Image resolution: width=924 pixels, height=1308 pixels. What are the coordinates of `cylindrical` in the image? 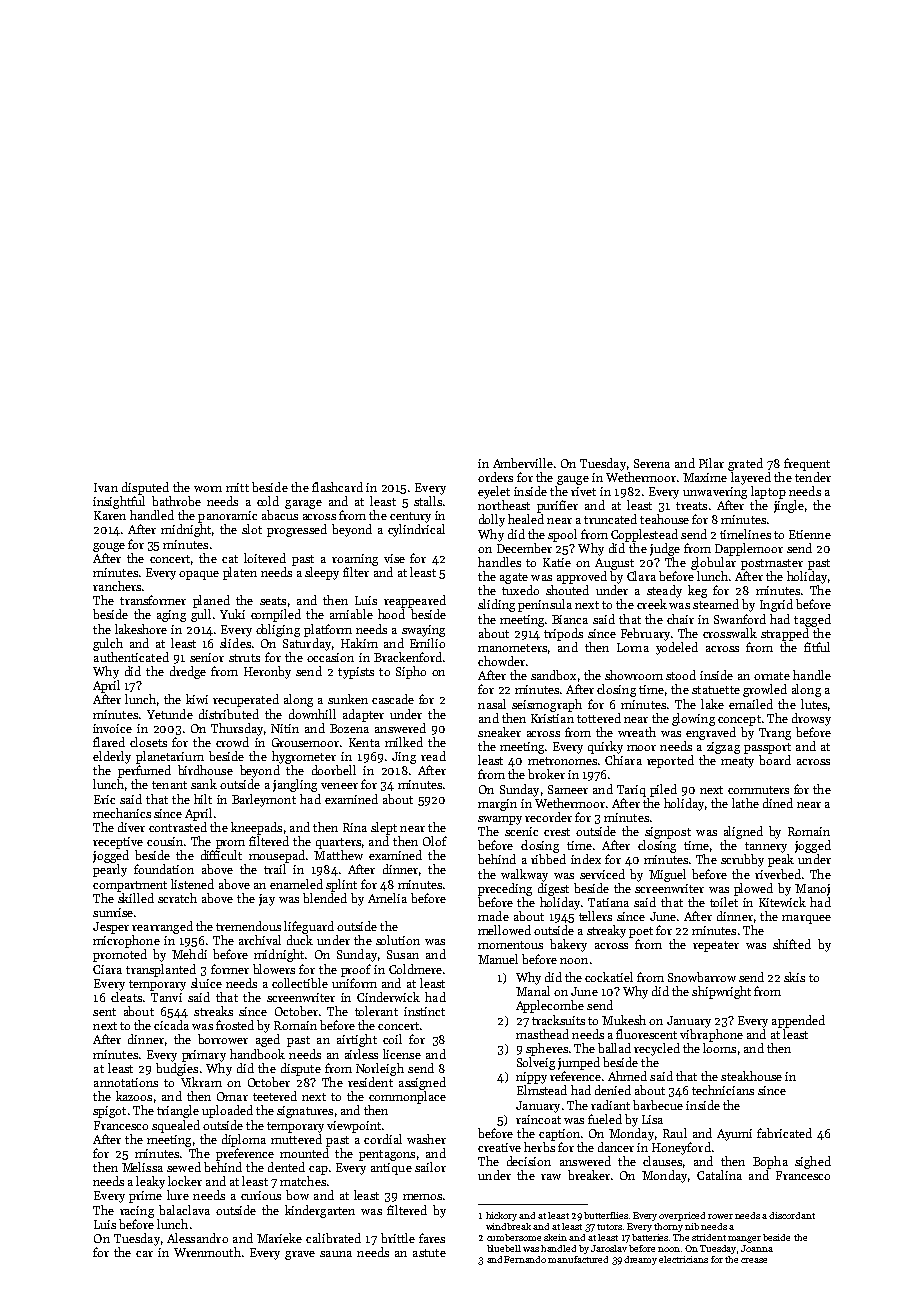 It's located at (416, 530).
